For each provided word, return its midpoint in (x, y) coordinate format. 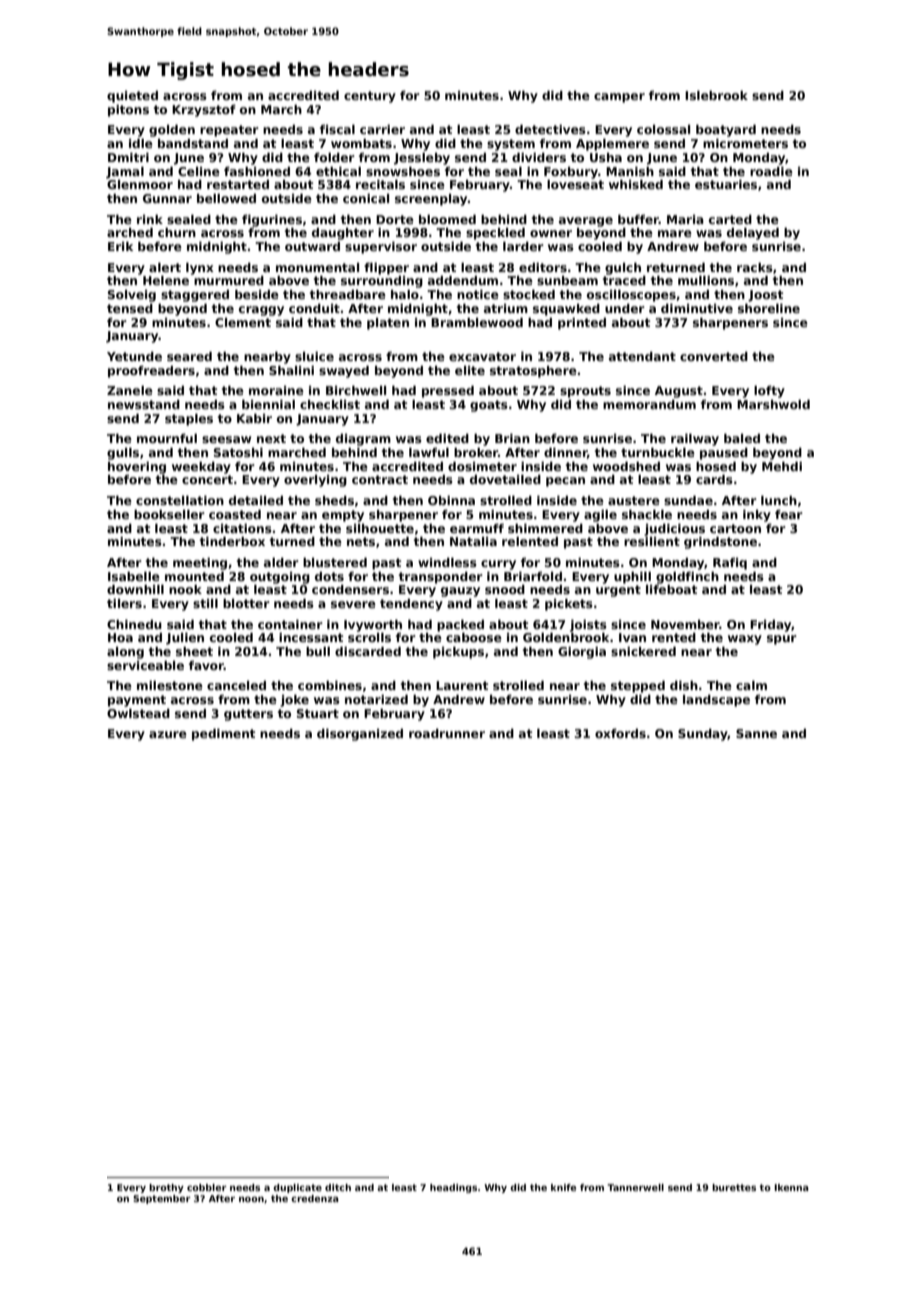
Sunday (703, 735)
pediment (223, 735)
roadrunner (447, 733)
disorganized (360, 735)
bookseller (169, 514)
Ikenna (791, 1187)
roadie (771, 171)
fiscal (337, 129)
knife (563, 1187)
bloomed (447, 219)
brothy (166, 1188)
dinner (565, 452)
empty (343, 516)
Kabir (254, 418)
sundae (688, 500)
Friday (770, 626)
